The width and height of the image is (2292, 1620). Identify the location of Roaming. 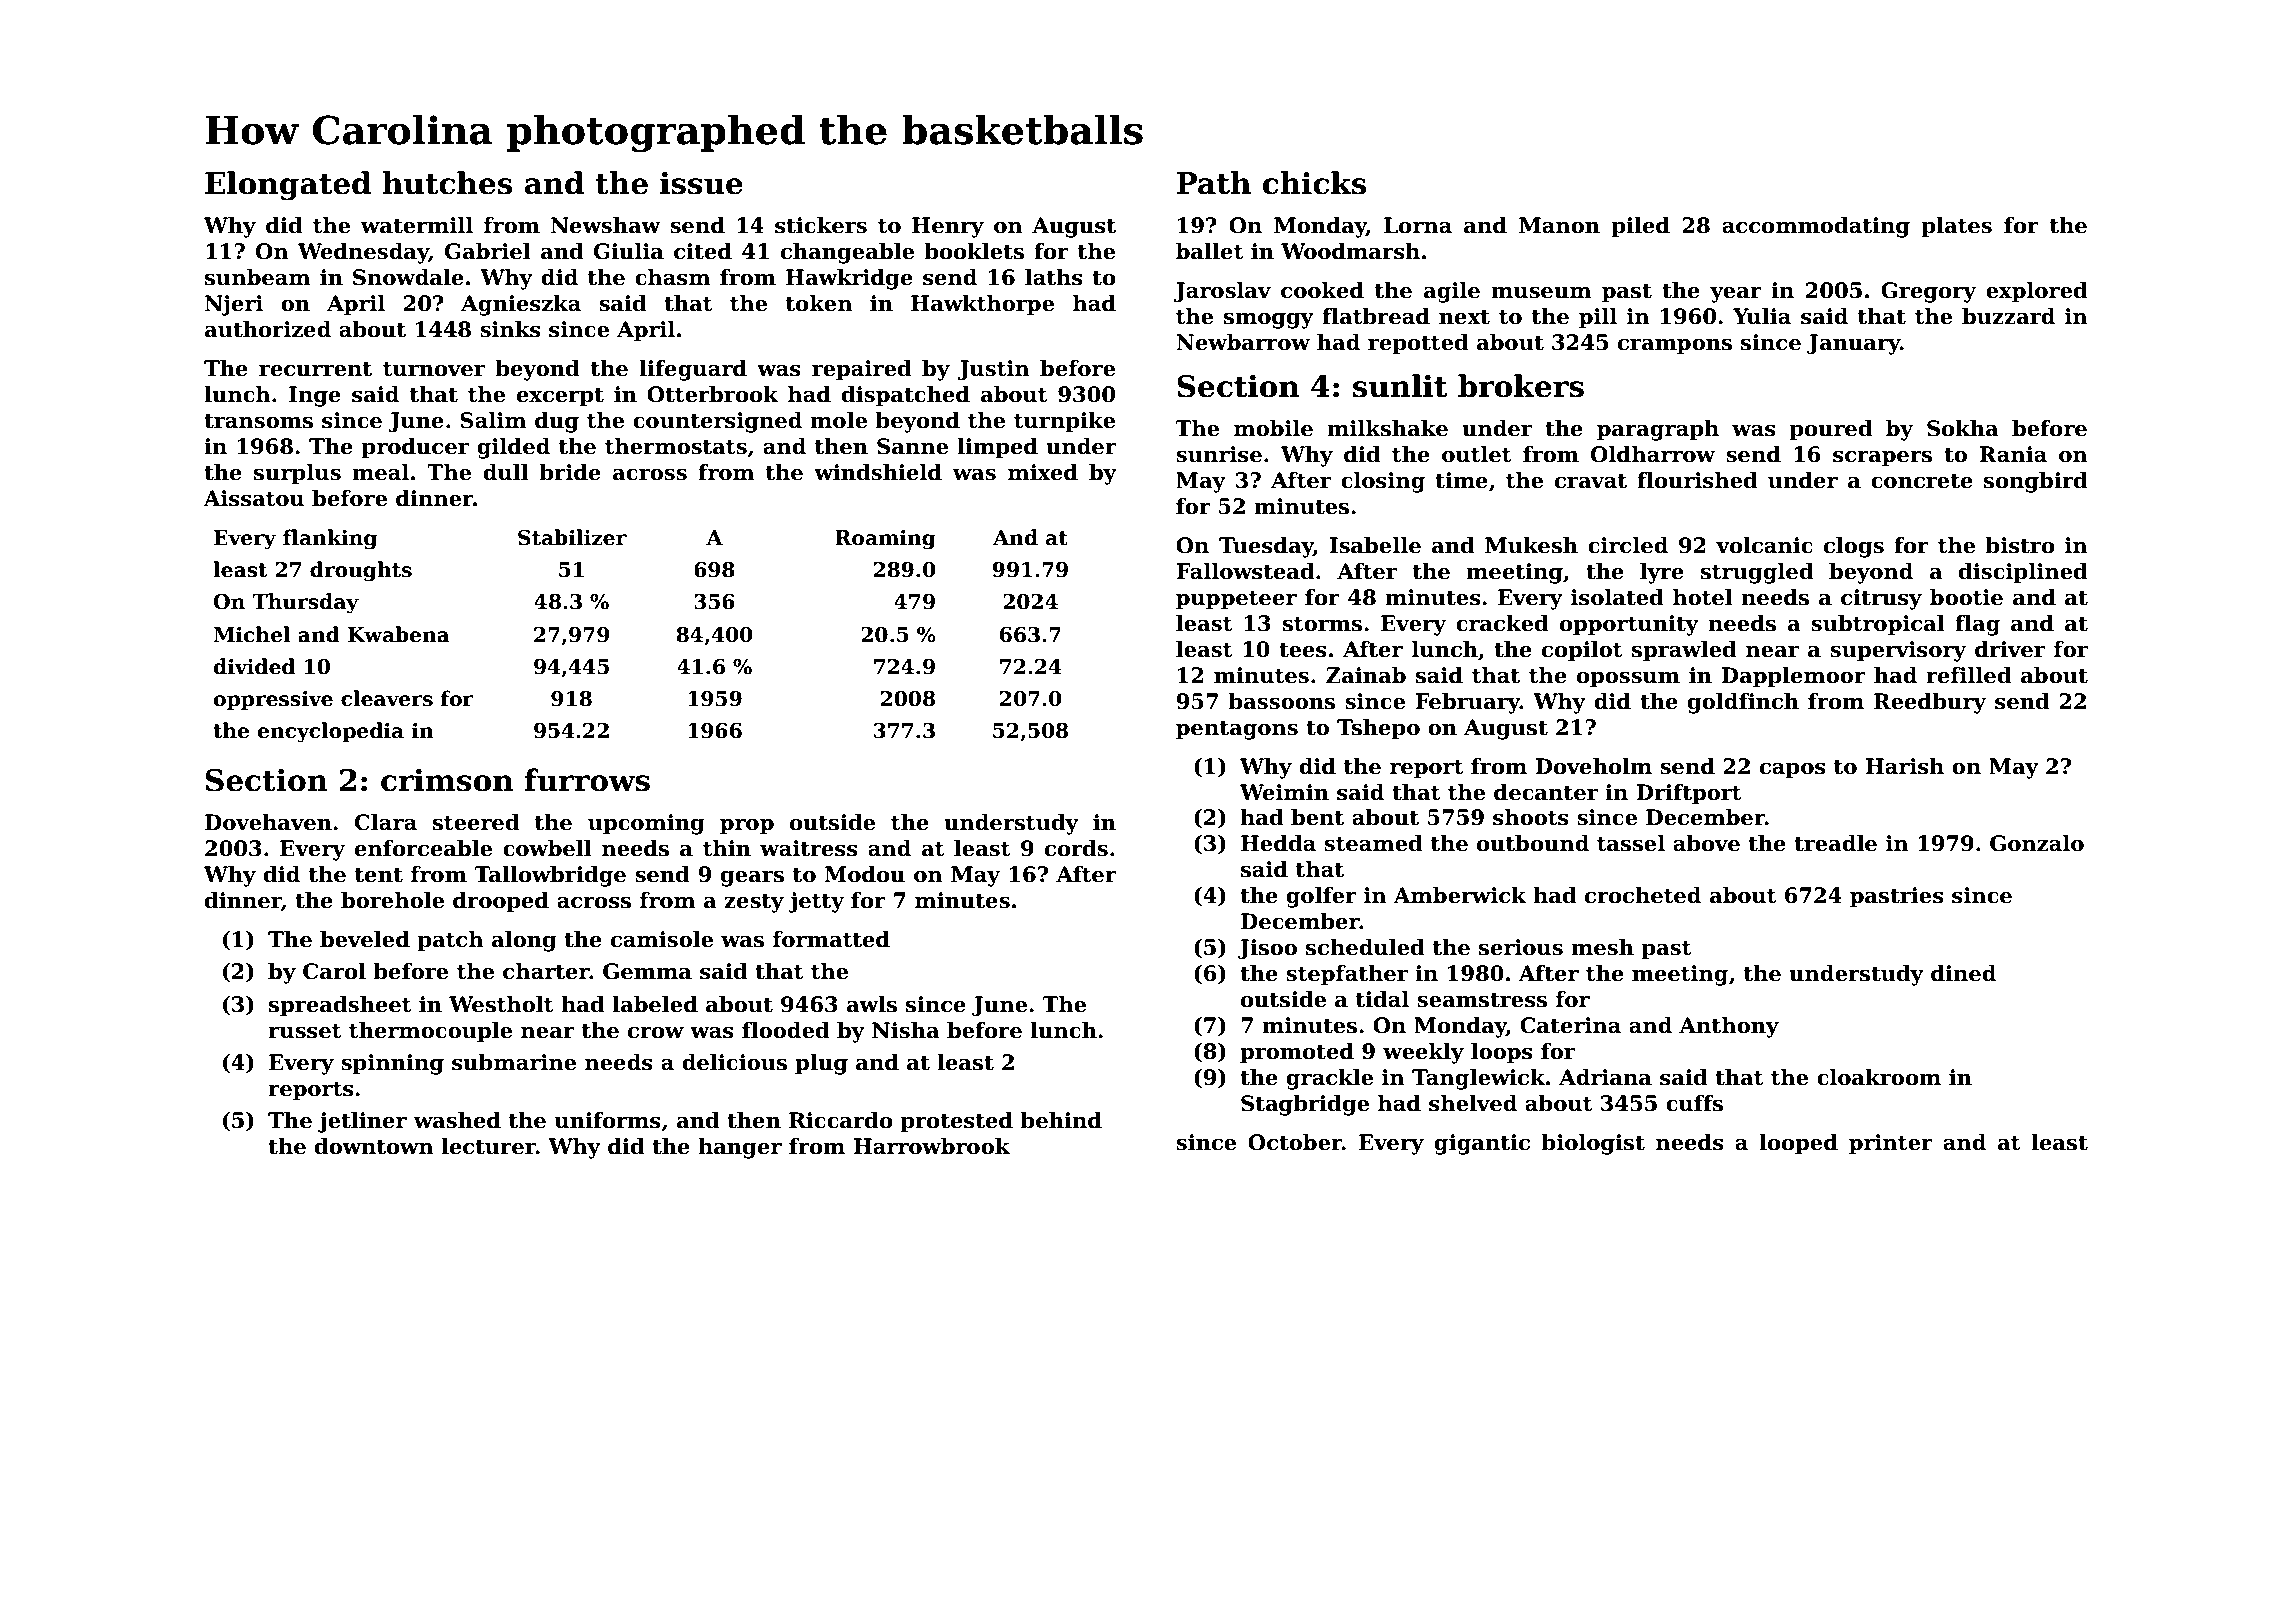
(885, 540).
